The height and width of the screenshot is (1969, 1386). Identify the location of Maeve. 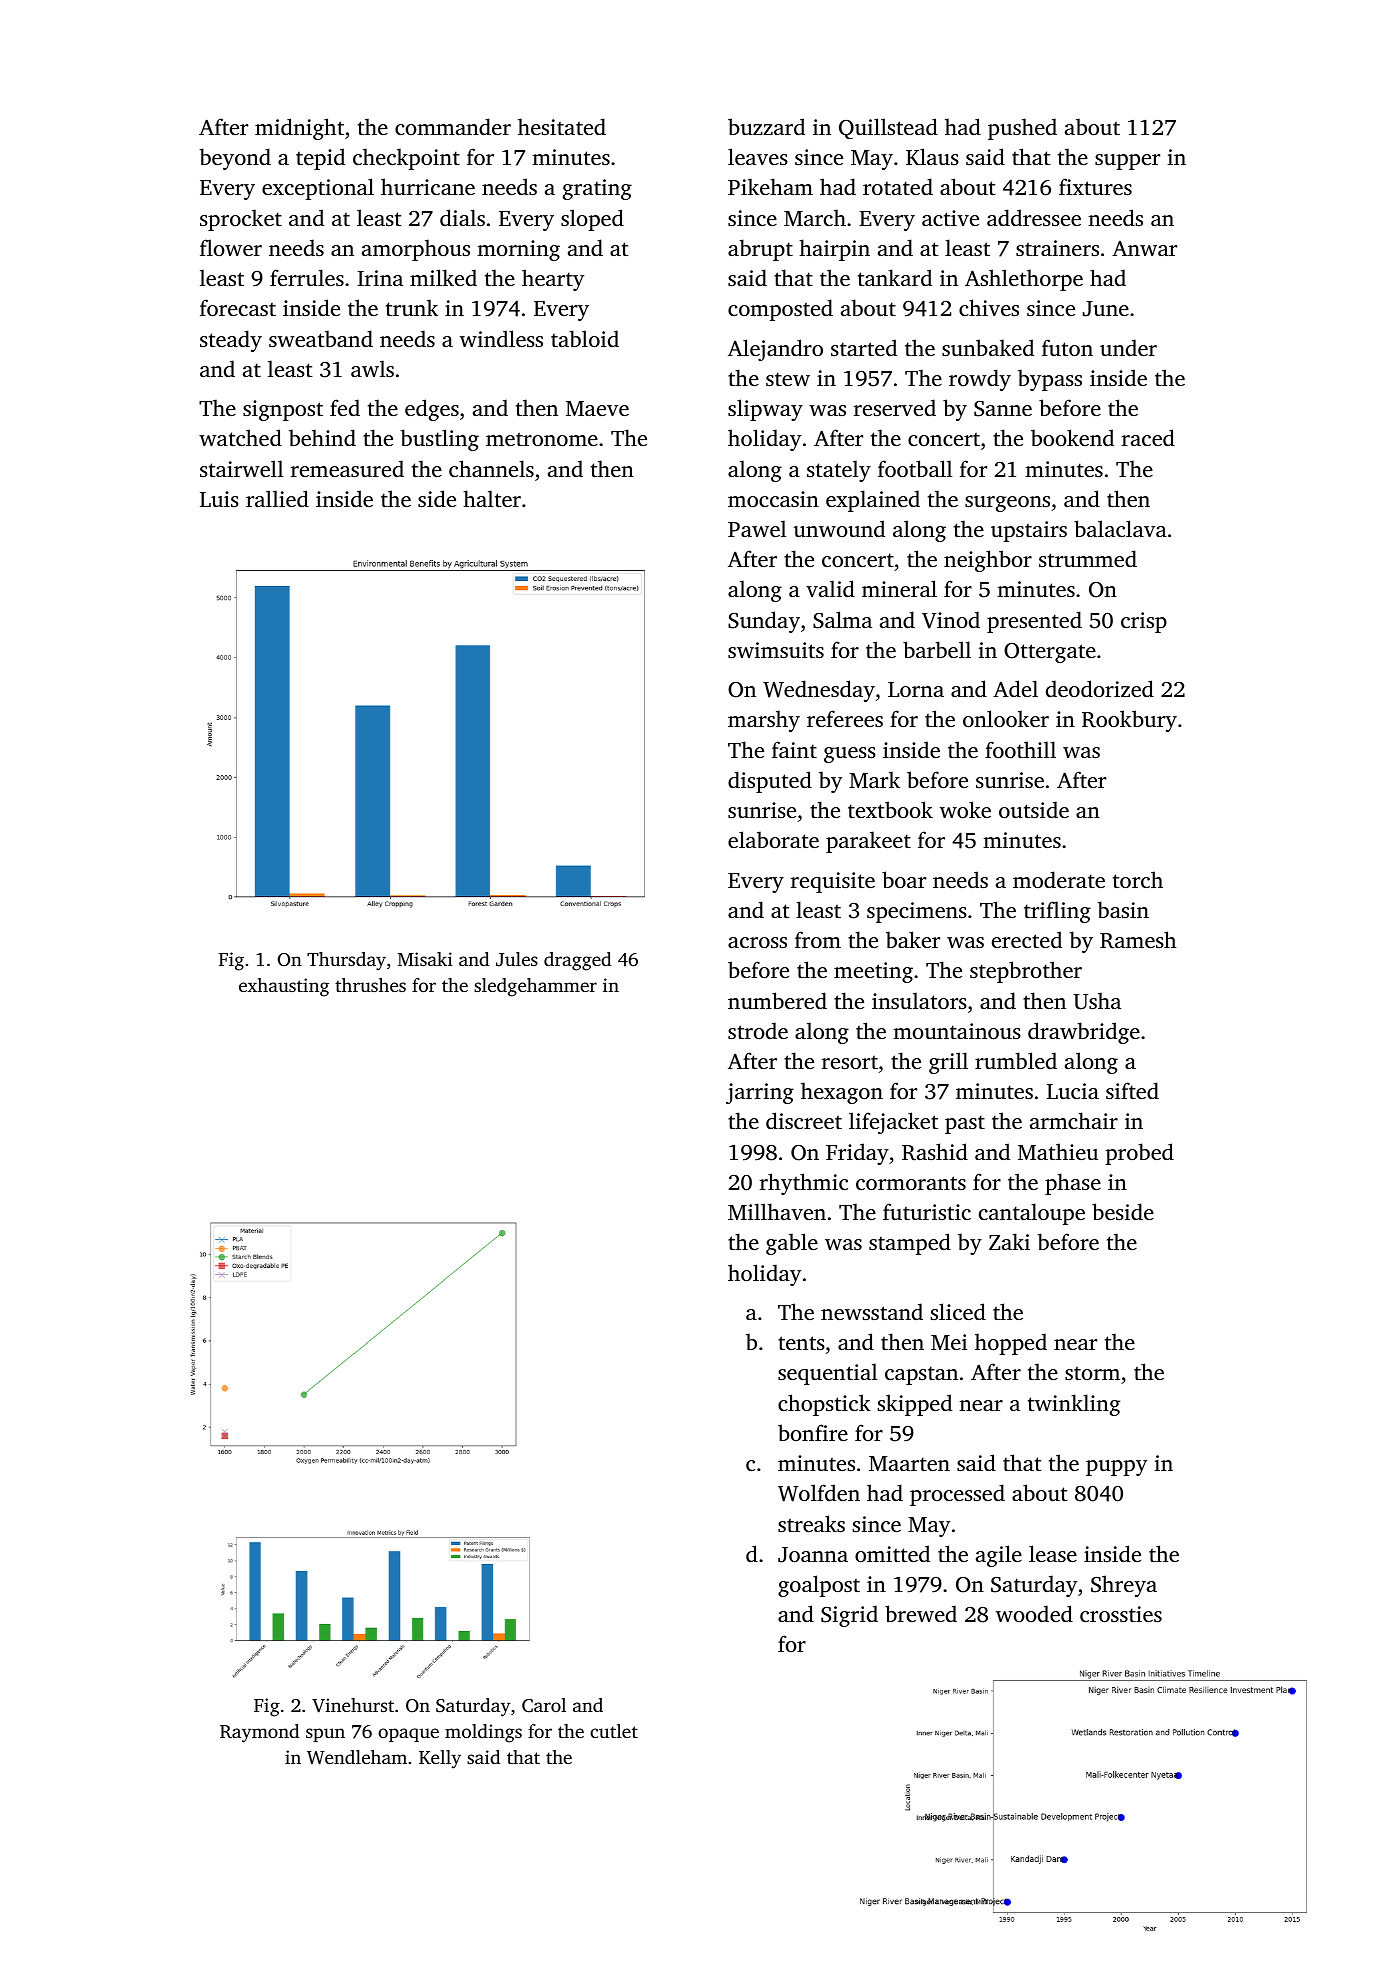
(597, 408).
